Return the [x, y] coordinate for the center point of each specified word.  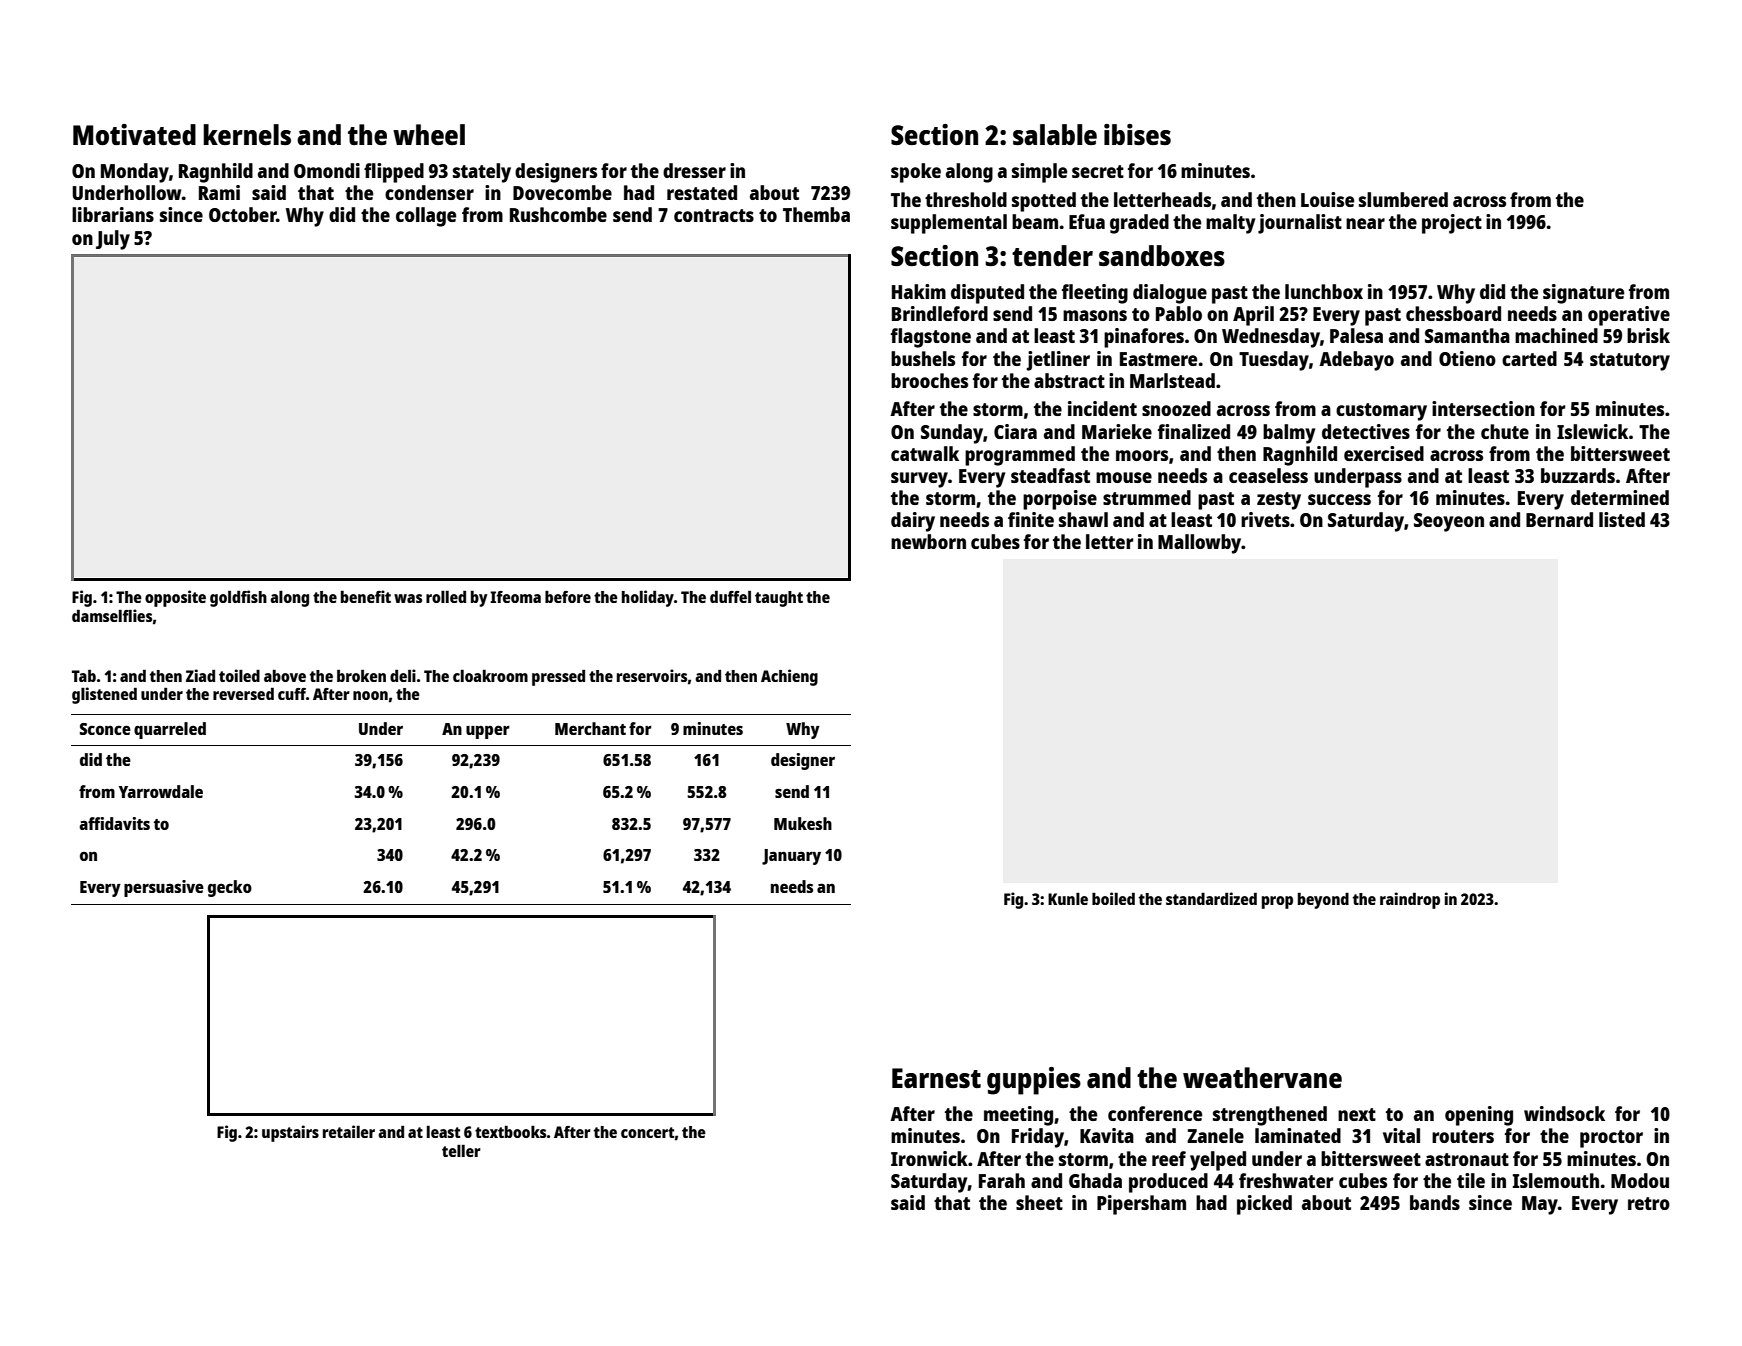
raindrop [1410, 900]
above [285, 676]
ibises [1137, 134]
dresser [694, 170]
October [242, 214]
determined [1620, 497]
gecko [230, 888]
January [791, 857]
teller [461, 1151]
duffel [730, 596]
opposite [175, 598]
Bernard [1559, 519]
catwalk [925, 453]
